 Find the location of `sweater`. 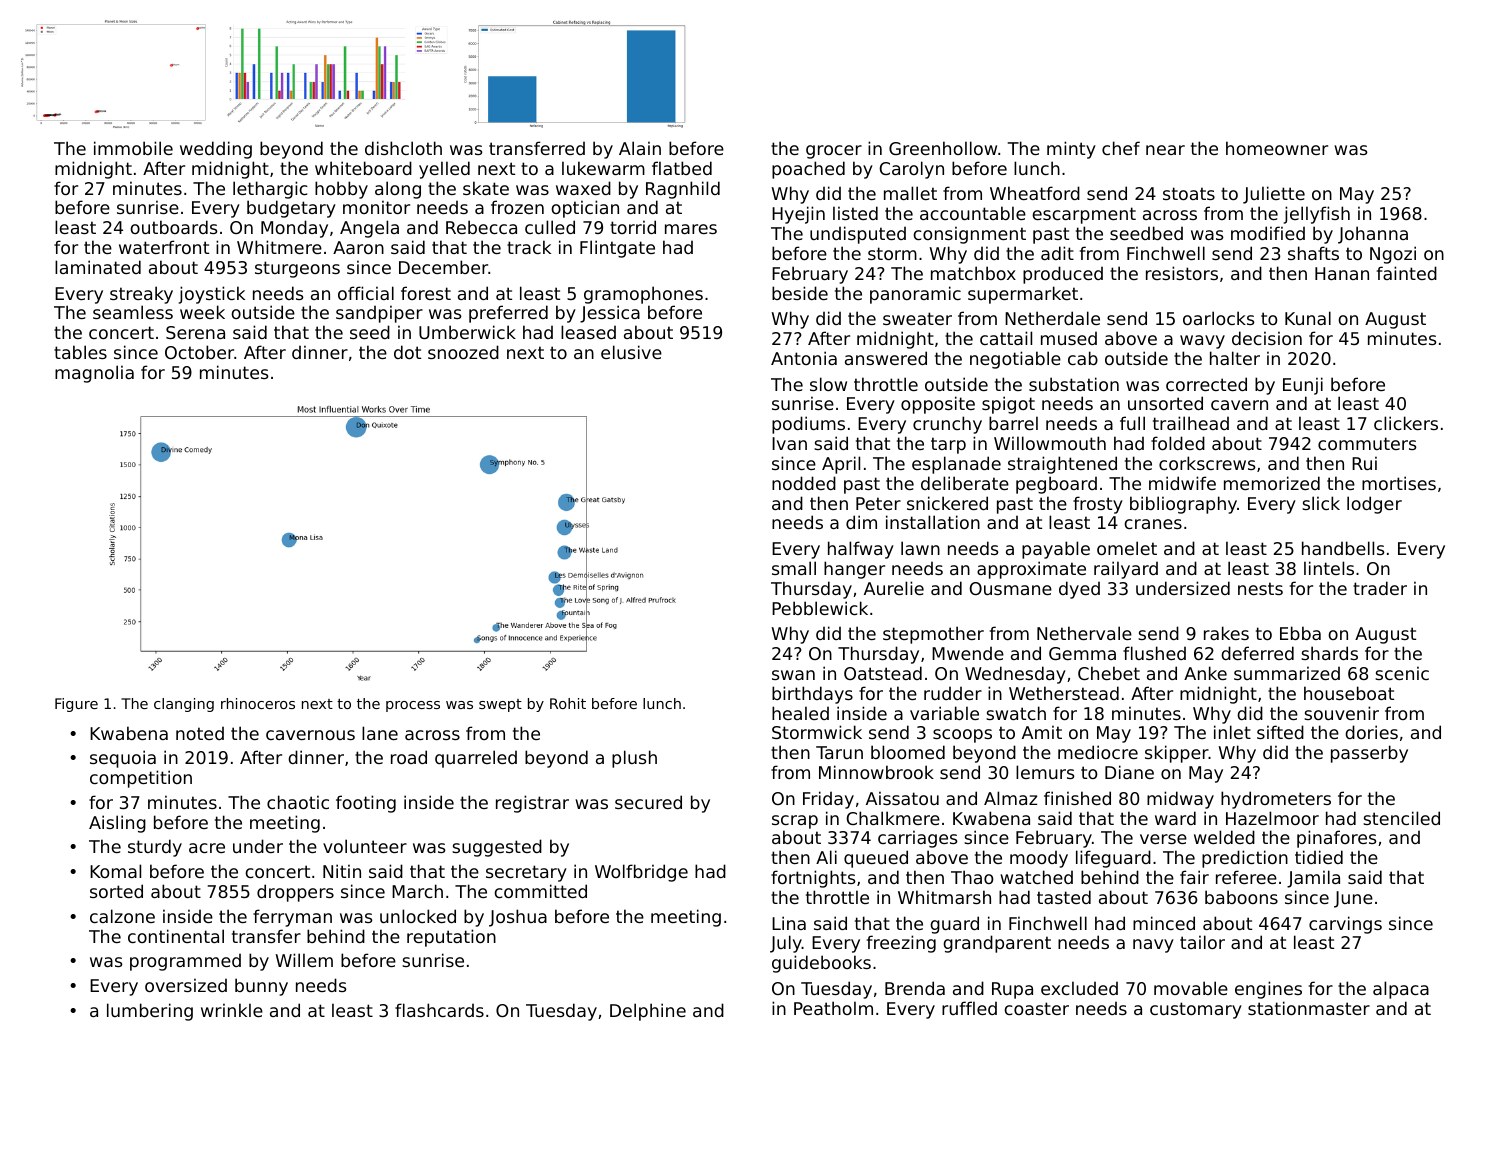

sweater is located at coordinates (917, 318).
